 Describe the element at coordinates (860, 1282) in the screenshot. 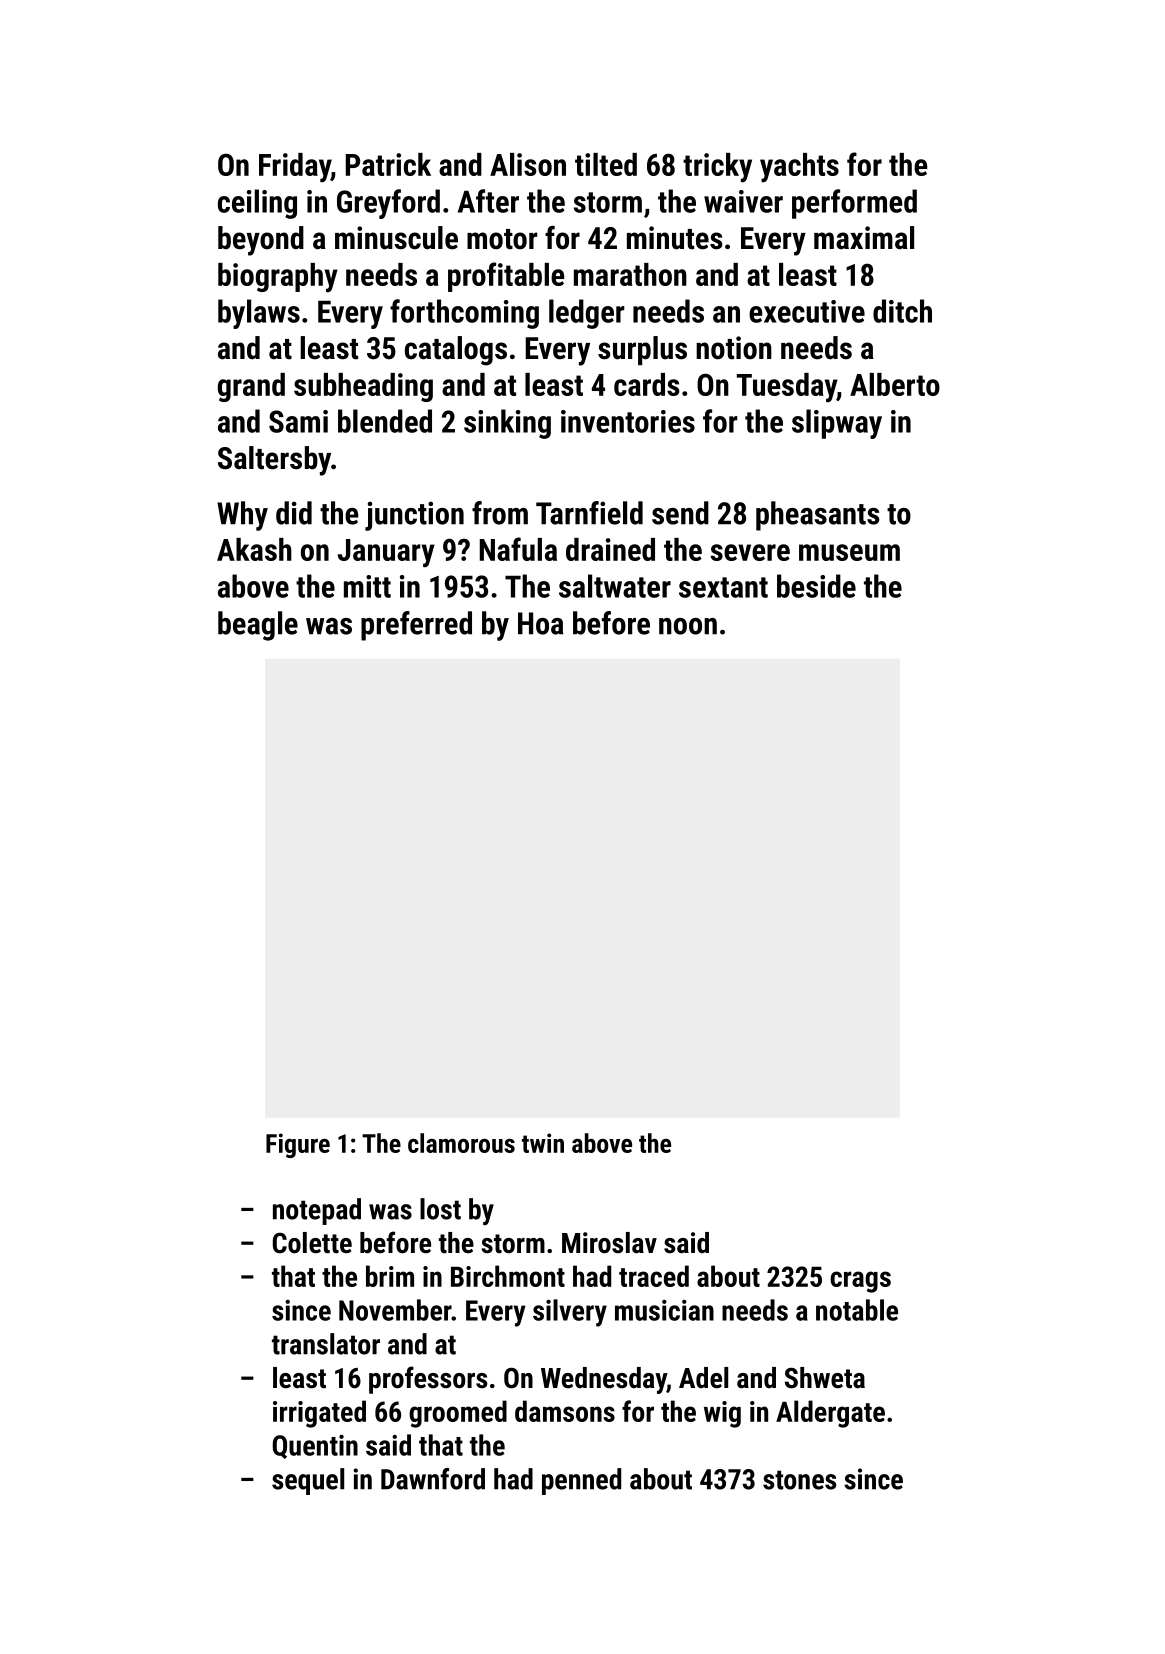

I see `crags` at that location.
